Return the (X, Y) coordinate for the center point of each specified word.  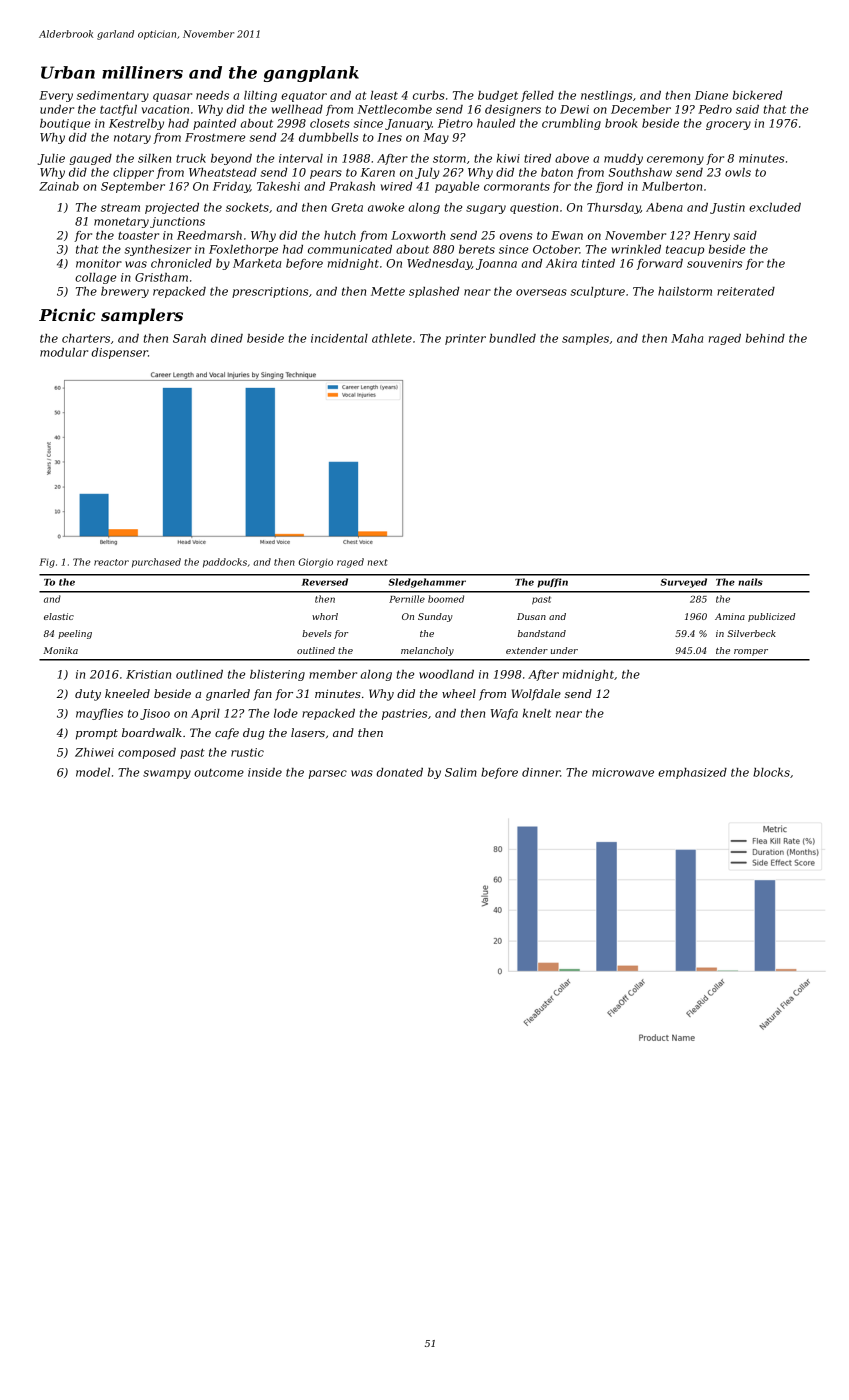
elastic (59, 616)
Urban (68, 72)
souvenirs (714, 263)
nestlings (606, 96)
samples (585, 339)
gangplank (311, 74)
